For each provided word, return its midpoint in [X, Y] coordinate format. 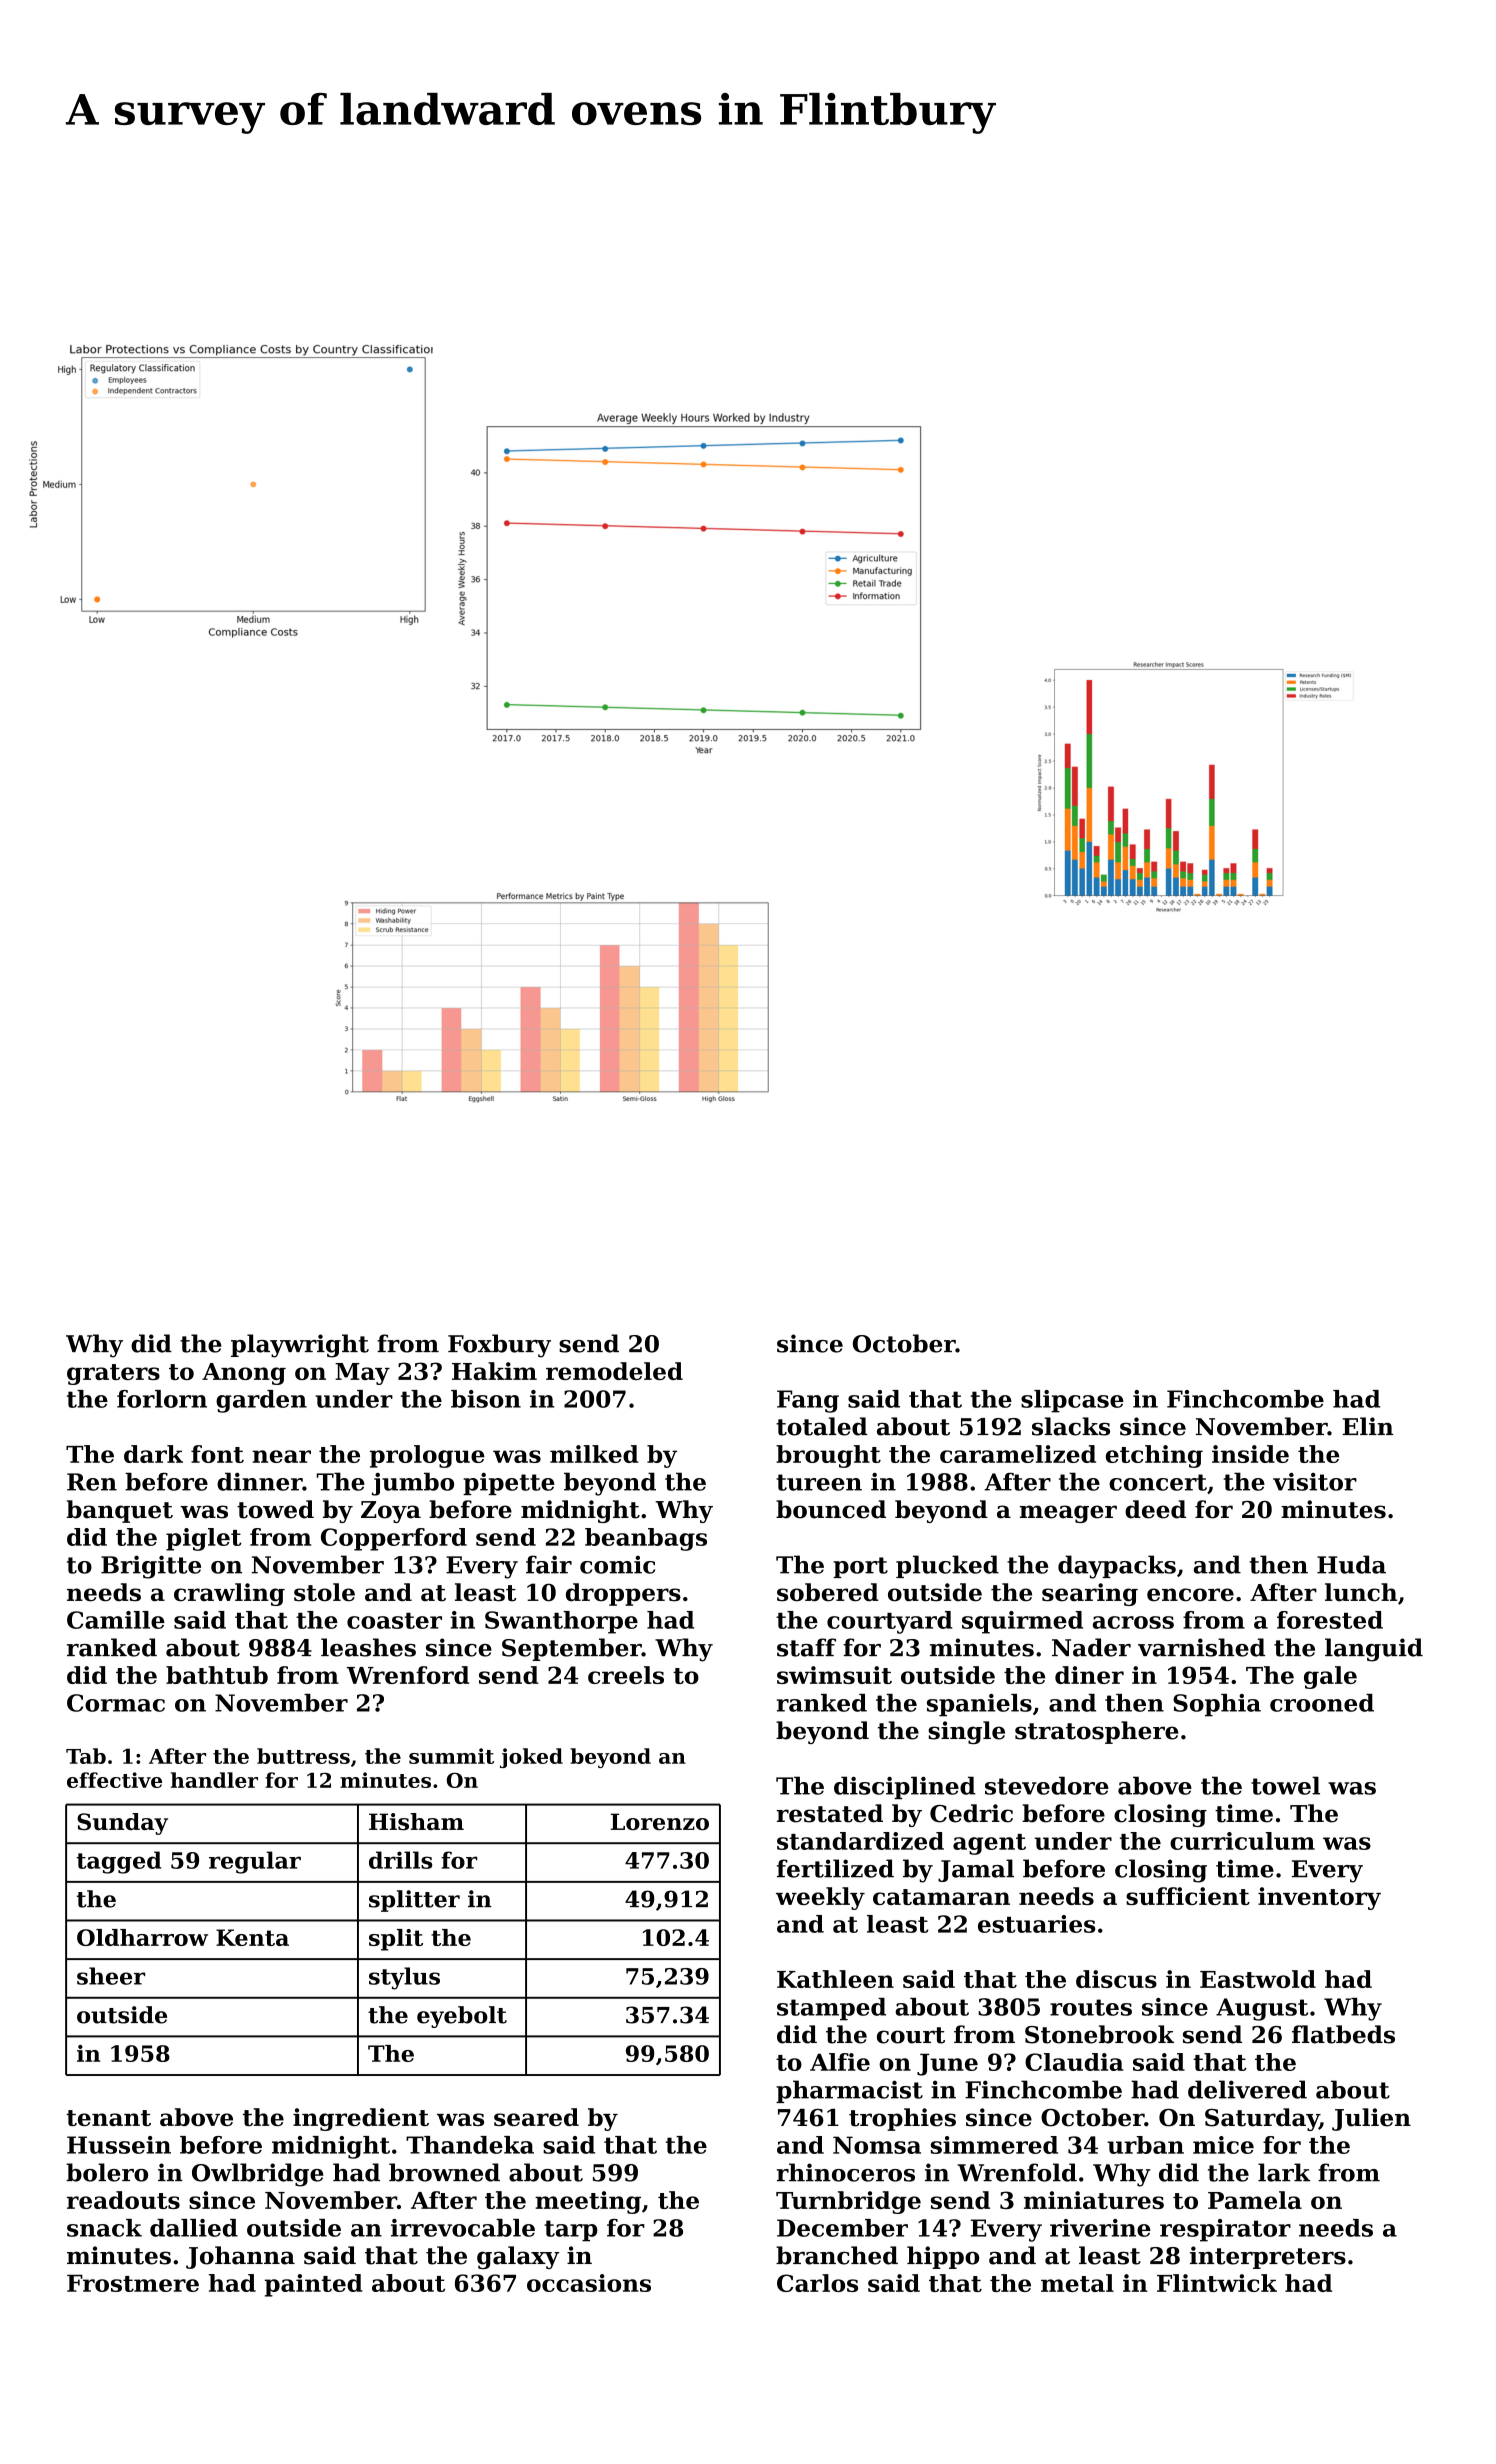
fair [549, 1564]
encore [1190, 1595]
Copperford [394, 1539]
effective [114, 1780]
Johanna [240, 2257]
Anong [244, 1374]
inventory [1319, 1898]
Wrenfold [1017, 2172]
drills [400, 1860]
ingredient [361, 2119]
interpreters [1268, 2257]
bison [486, 1399]
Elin [1367, 1426]
